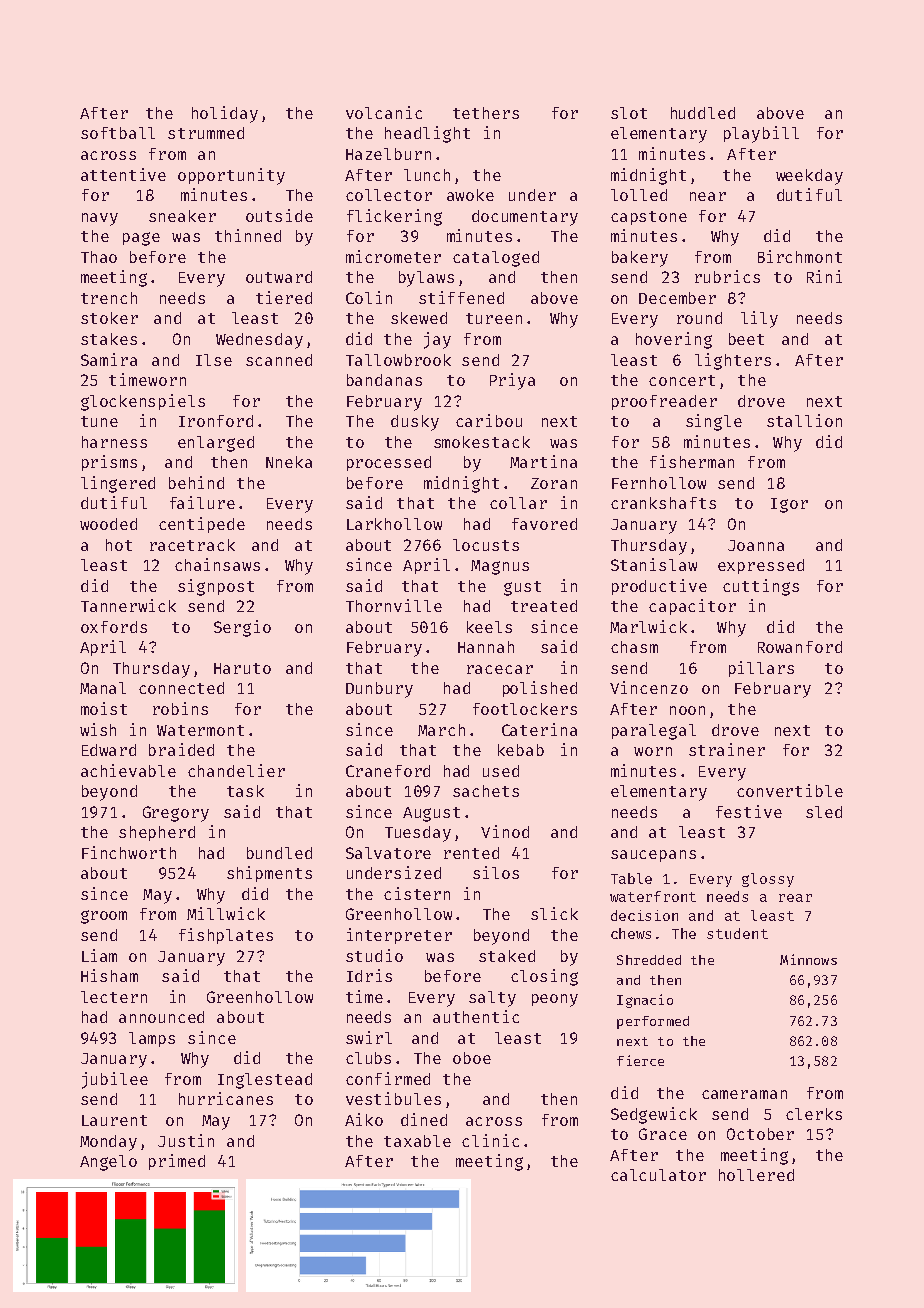 The image size is (924, 1308). What do you see at coordinates (123, 174) in the screenshot?
I see `attentive` at bounding box center [123, 174].
